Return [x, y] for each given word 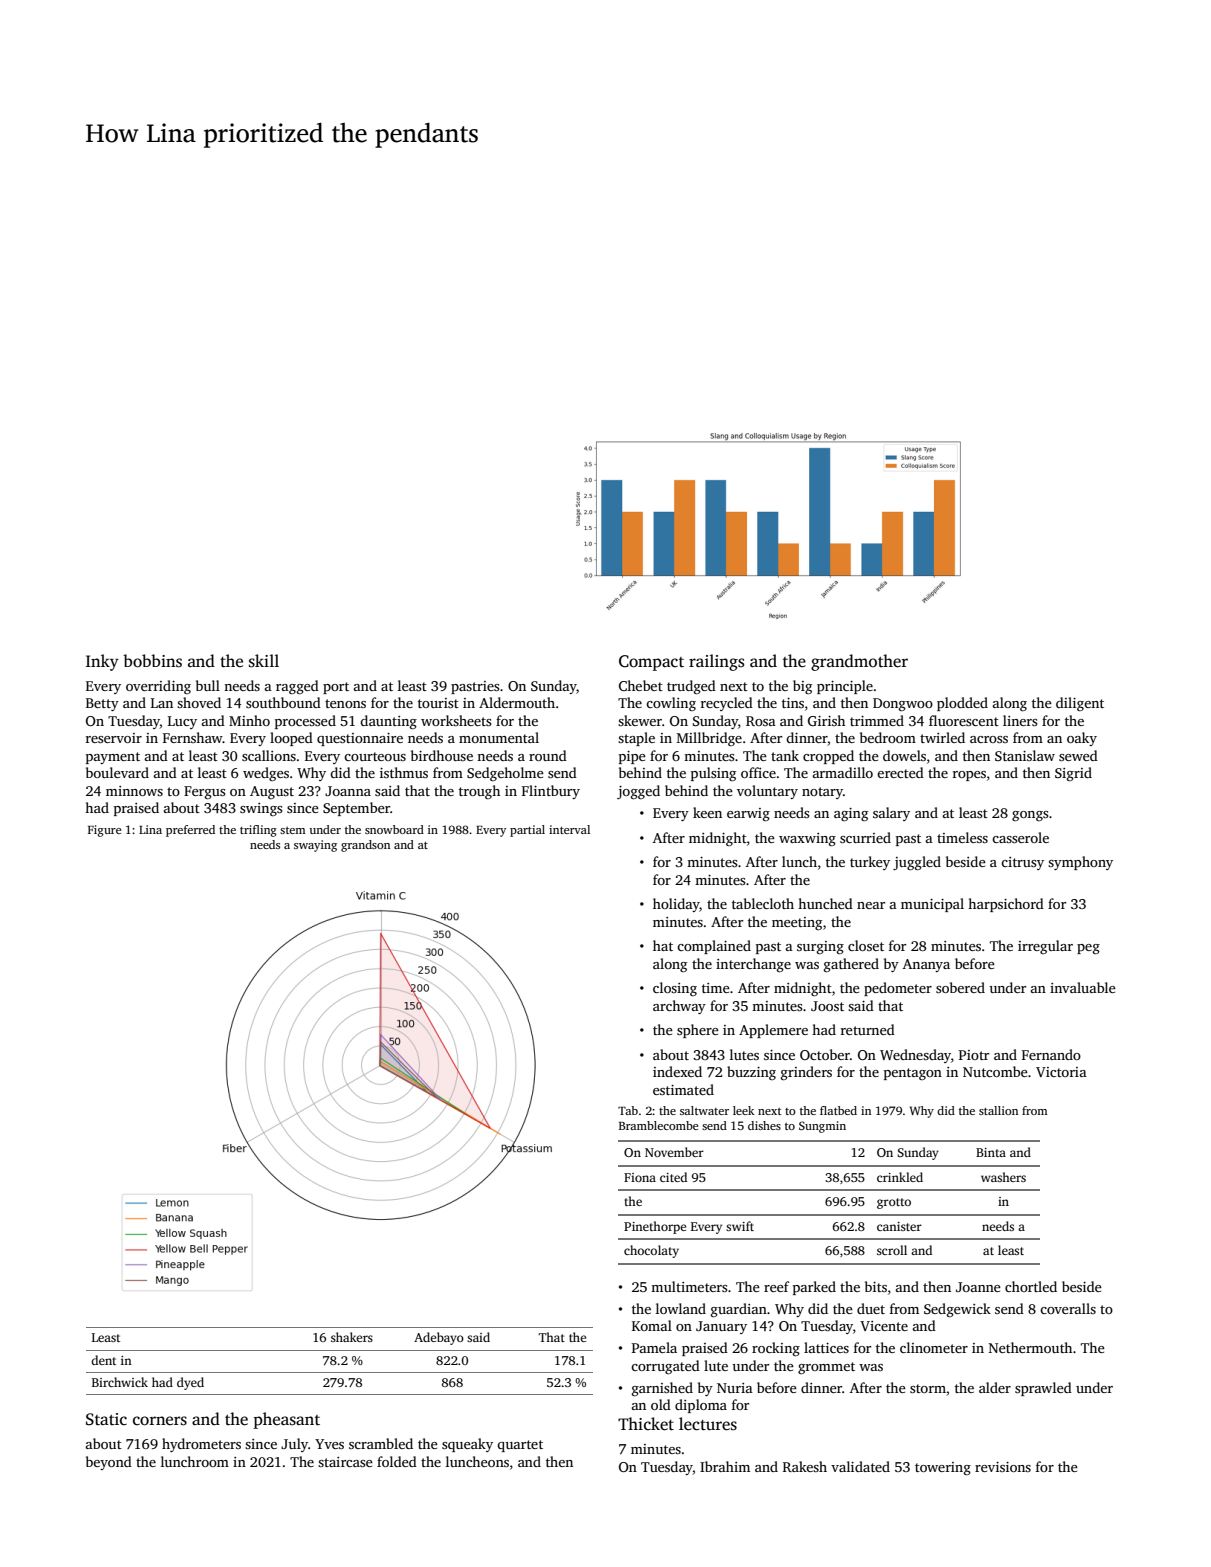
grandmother [859, 662]
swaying [315, 846]
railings [716, 662]
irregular [1045, 947]
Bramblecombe [658, 1125]
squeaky [467, 1445]
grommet [826, 1368]
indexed [677, 1071]
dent [103, 1360]
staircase [345, 1462]
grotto [894, 1203]
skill [264, 661]
